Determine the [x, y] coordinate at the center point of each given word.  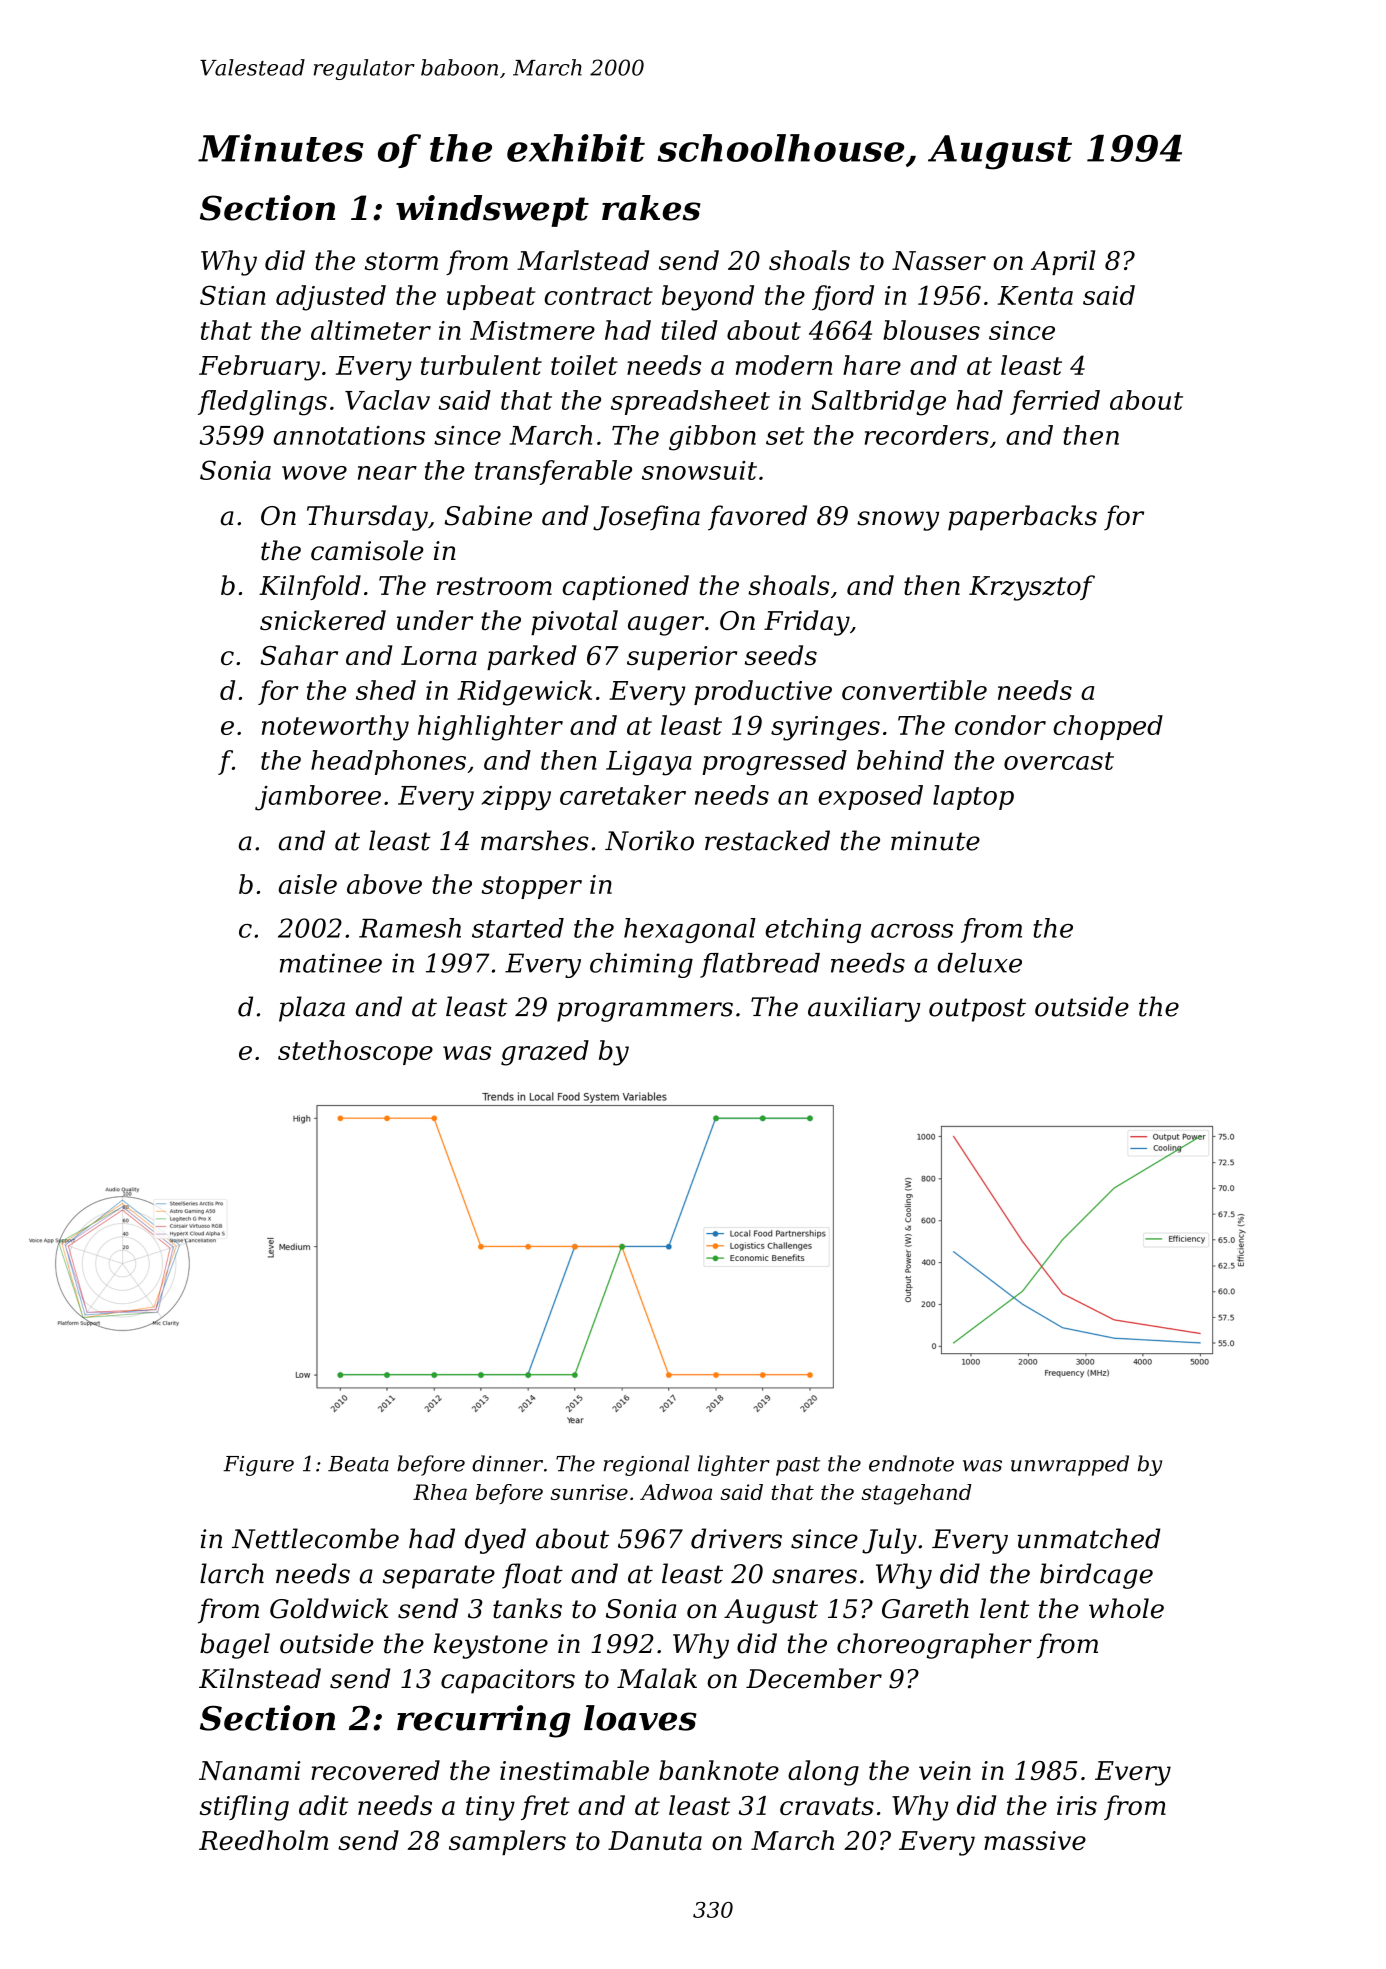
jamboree [318, 798]
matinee [331, 963]
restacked [767, 840]
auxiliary [864, 1009]
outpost [977, 1010]
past [798, 1466]
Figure [258, 1466]
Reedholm [263, 1840]
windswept [492, 211]
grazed [545, 1053]
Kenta [1035, 295]
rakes [651, 208]
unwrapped [1070, 1465]
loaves [640, 1718]
